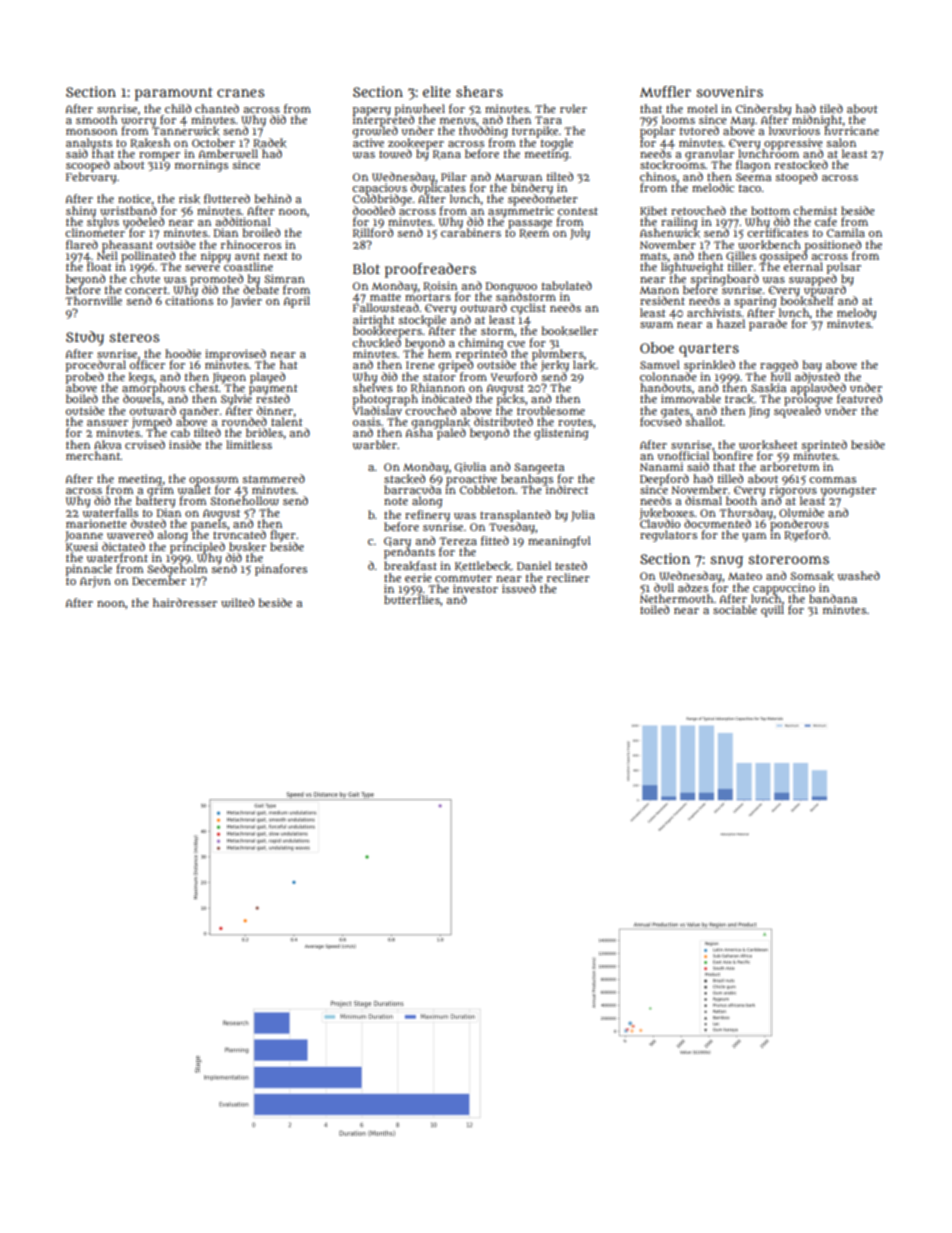 The image size is (952, 1233). What do you see at coordinates (243, 221) in the page?
I see `additional` at bounding box center [243, 221].
